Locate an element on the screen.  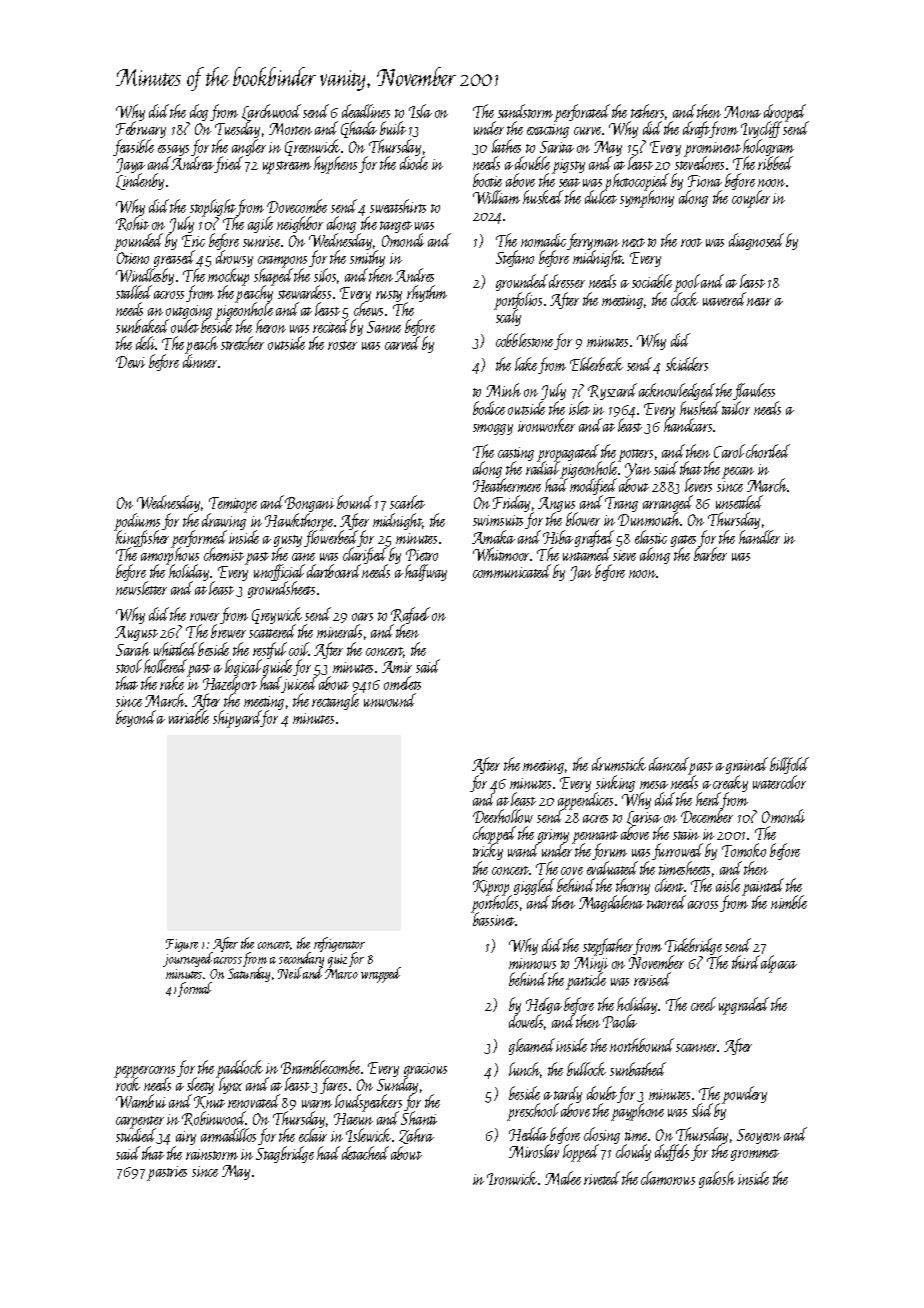
stepfather is located at coordinates (608, 947).
